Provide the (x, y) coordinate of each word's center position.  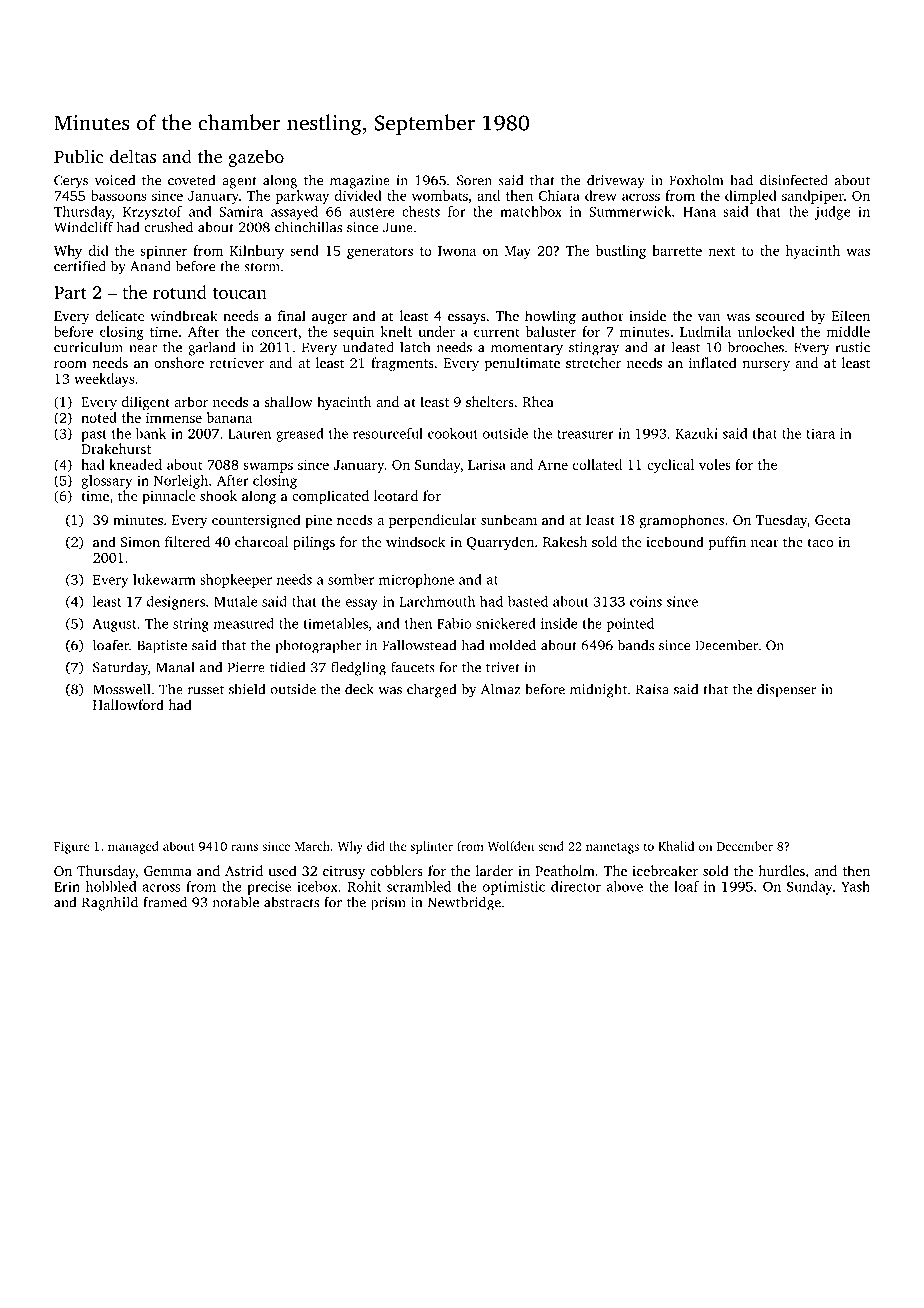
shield (247, 689)
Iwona (457, 251)
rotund (180, 292)
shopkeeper (236, 581)
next (721, 251)
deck (359, 689)
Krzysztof (152, 213)
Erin (67, 886)
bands (636, 645)
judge (832, 213)
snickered (506, 623)
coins (646, 601)
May (517, 252)
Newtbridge (464, 903)
